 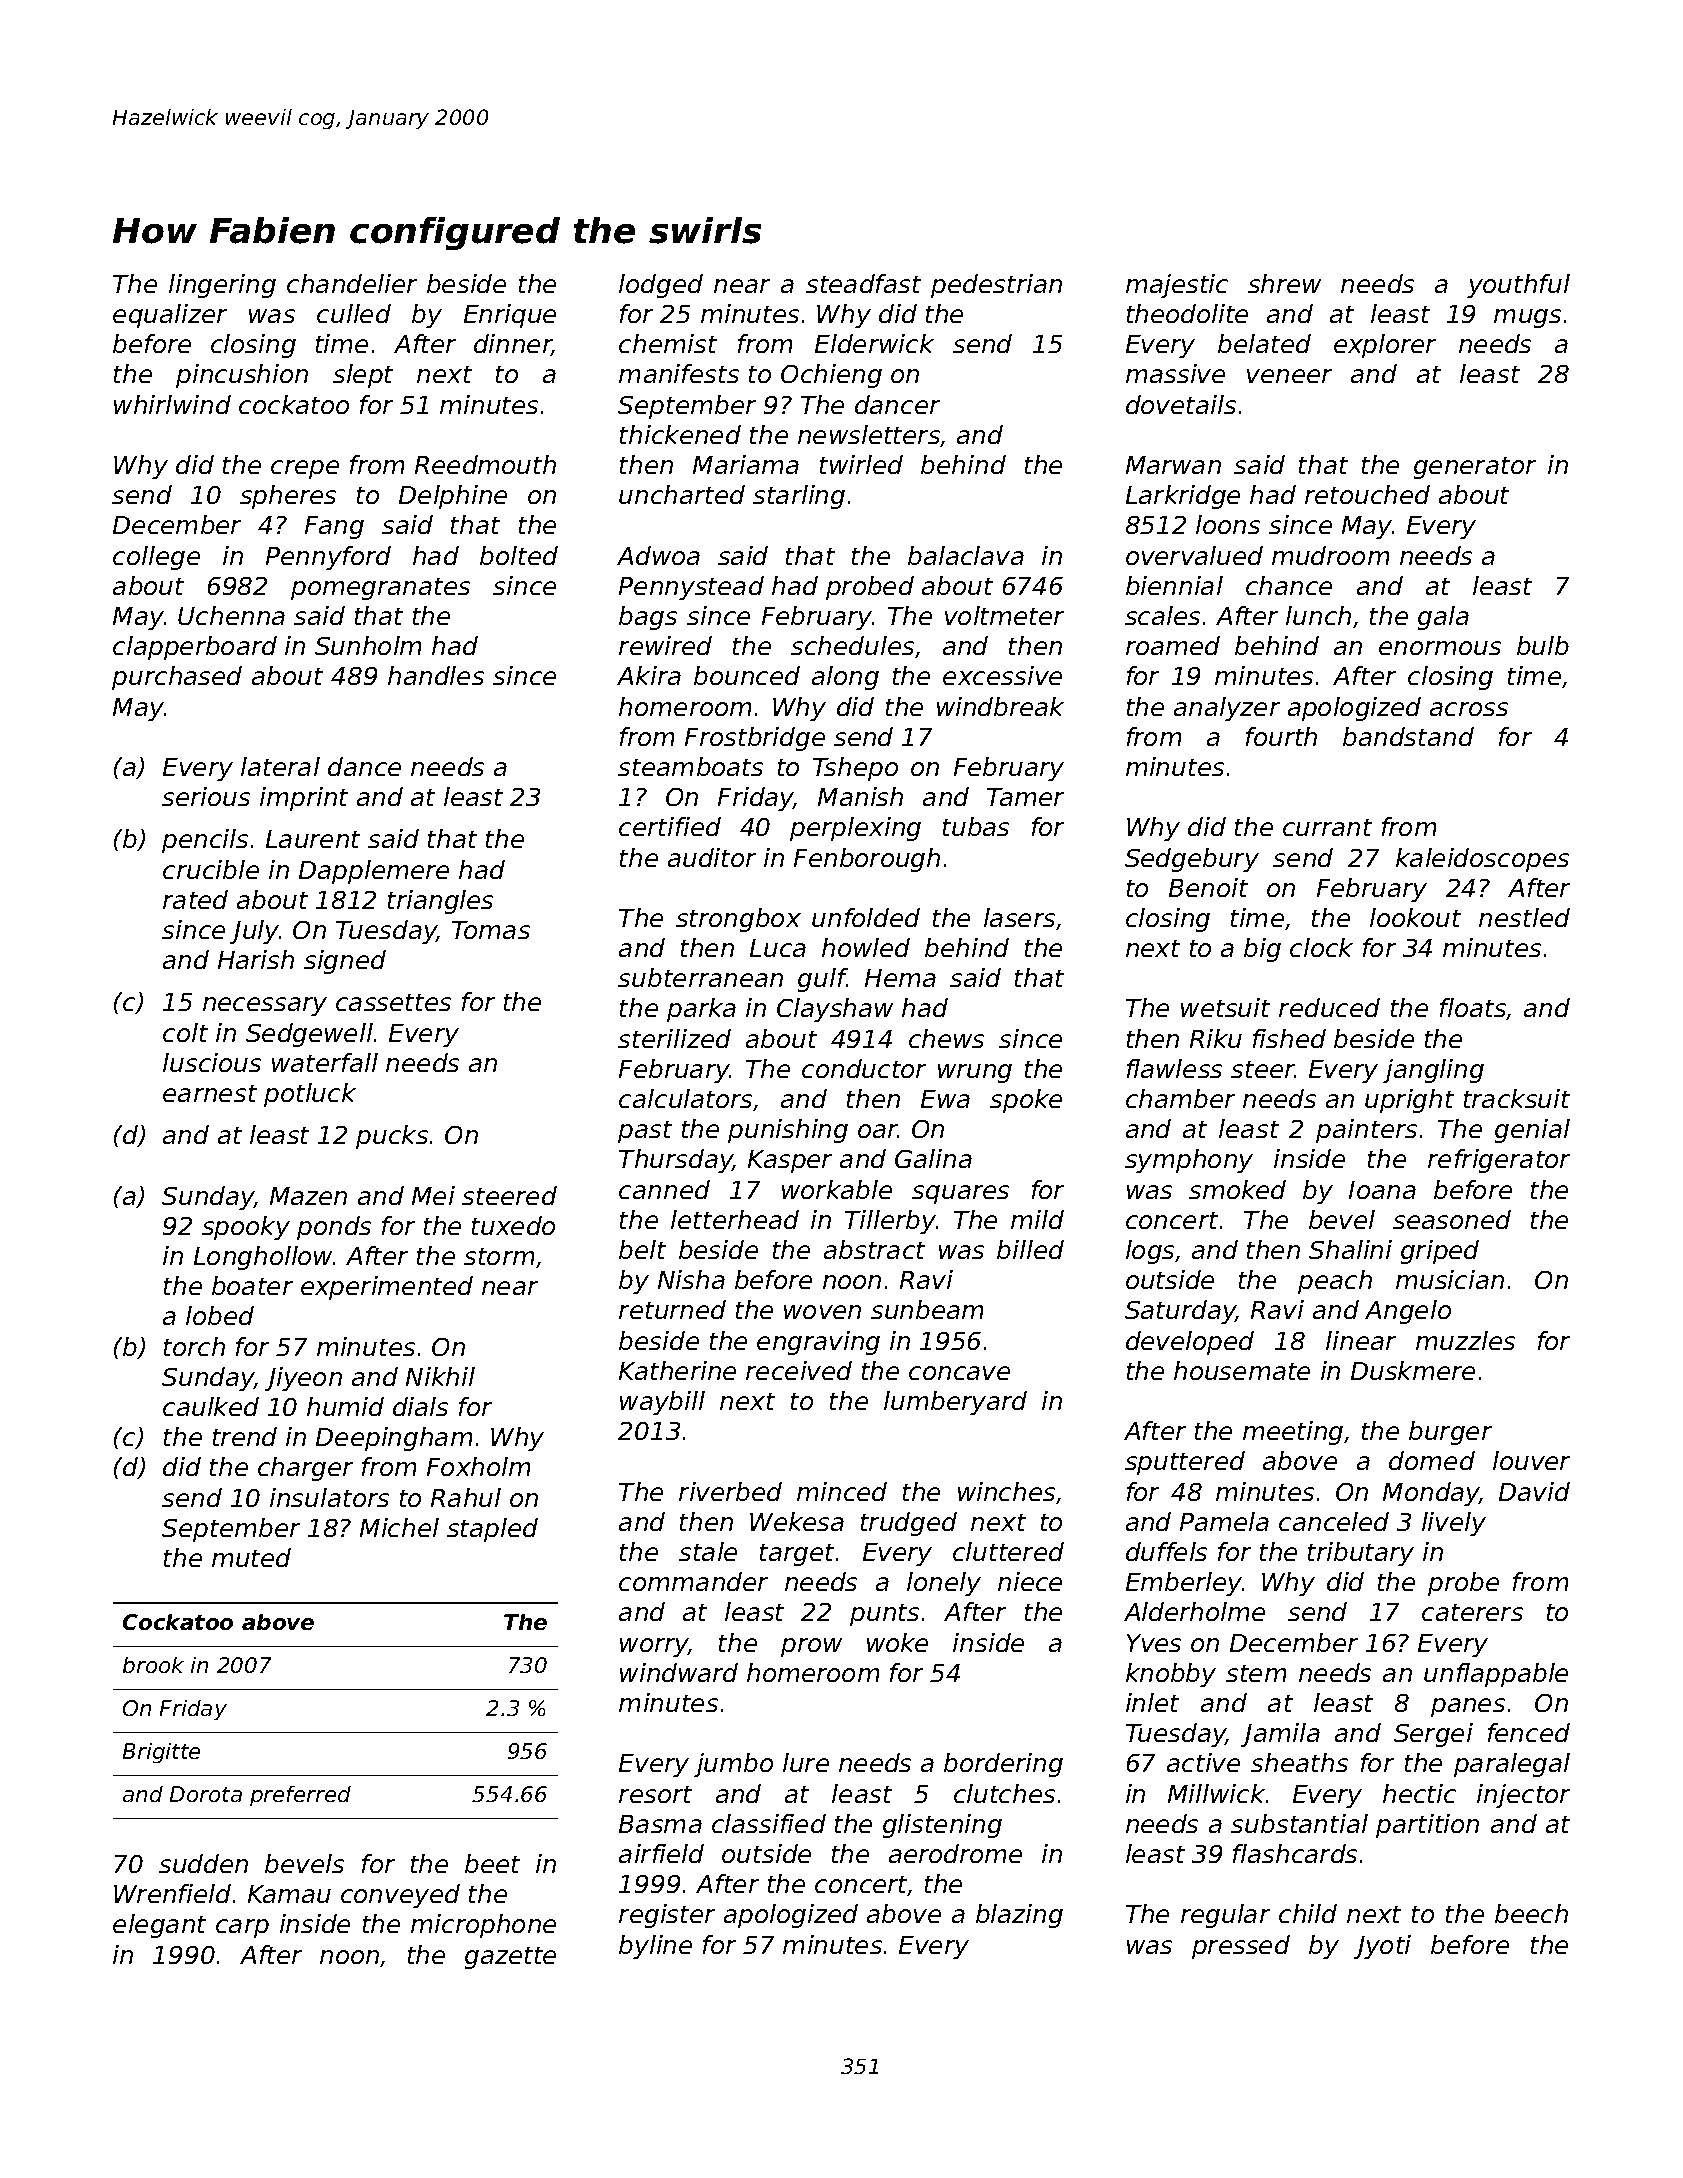 I want to click on explorer, so click(x=1385, y=346).
